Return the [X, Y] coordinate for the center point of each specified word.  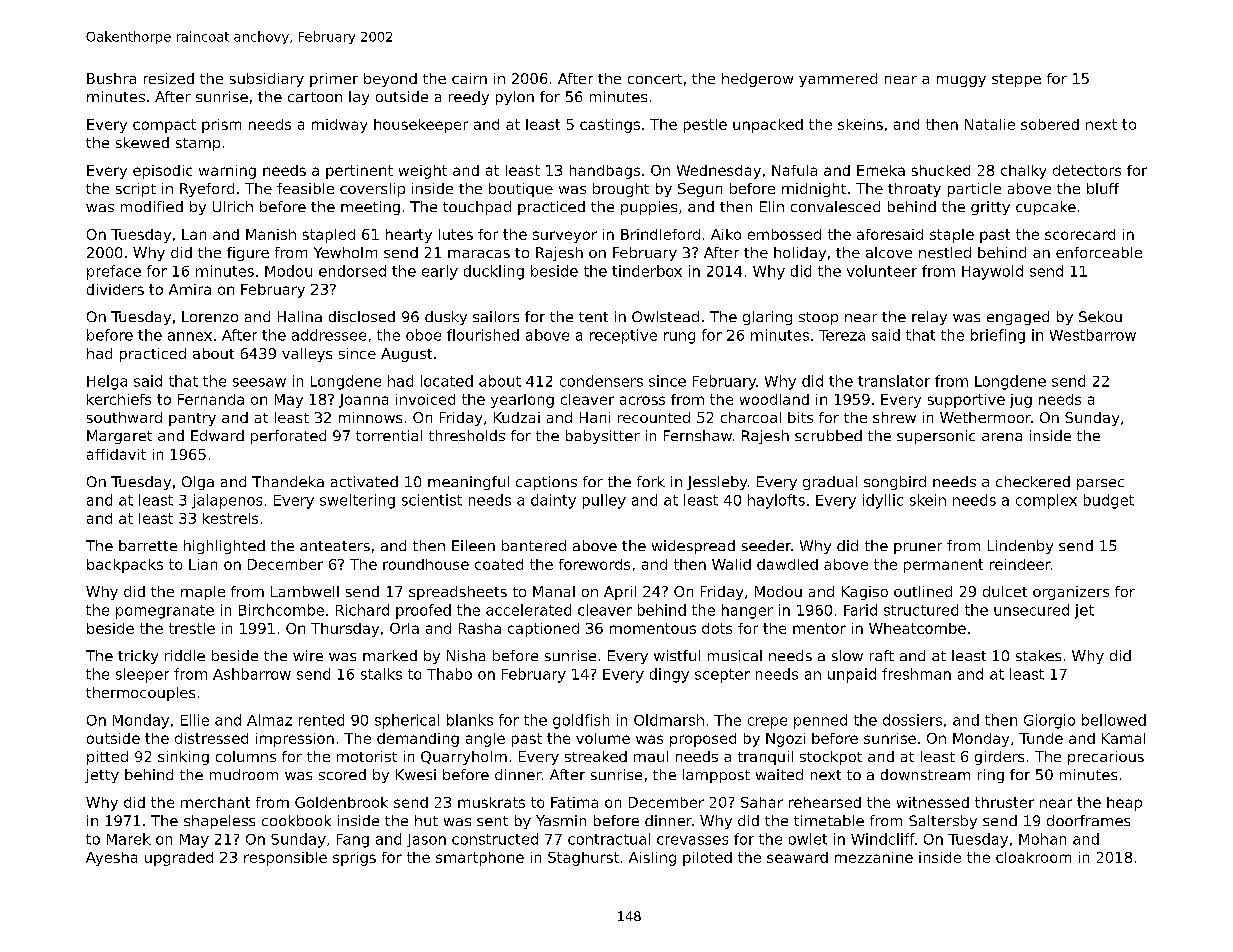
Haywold [992, 272]
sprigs [354, 859]
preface [114, 272]
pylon [515, 98]
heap [1124, 804]
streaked [596, 756]
